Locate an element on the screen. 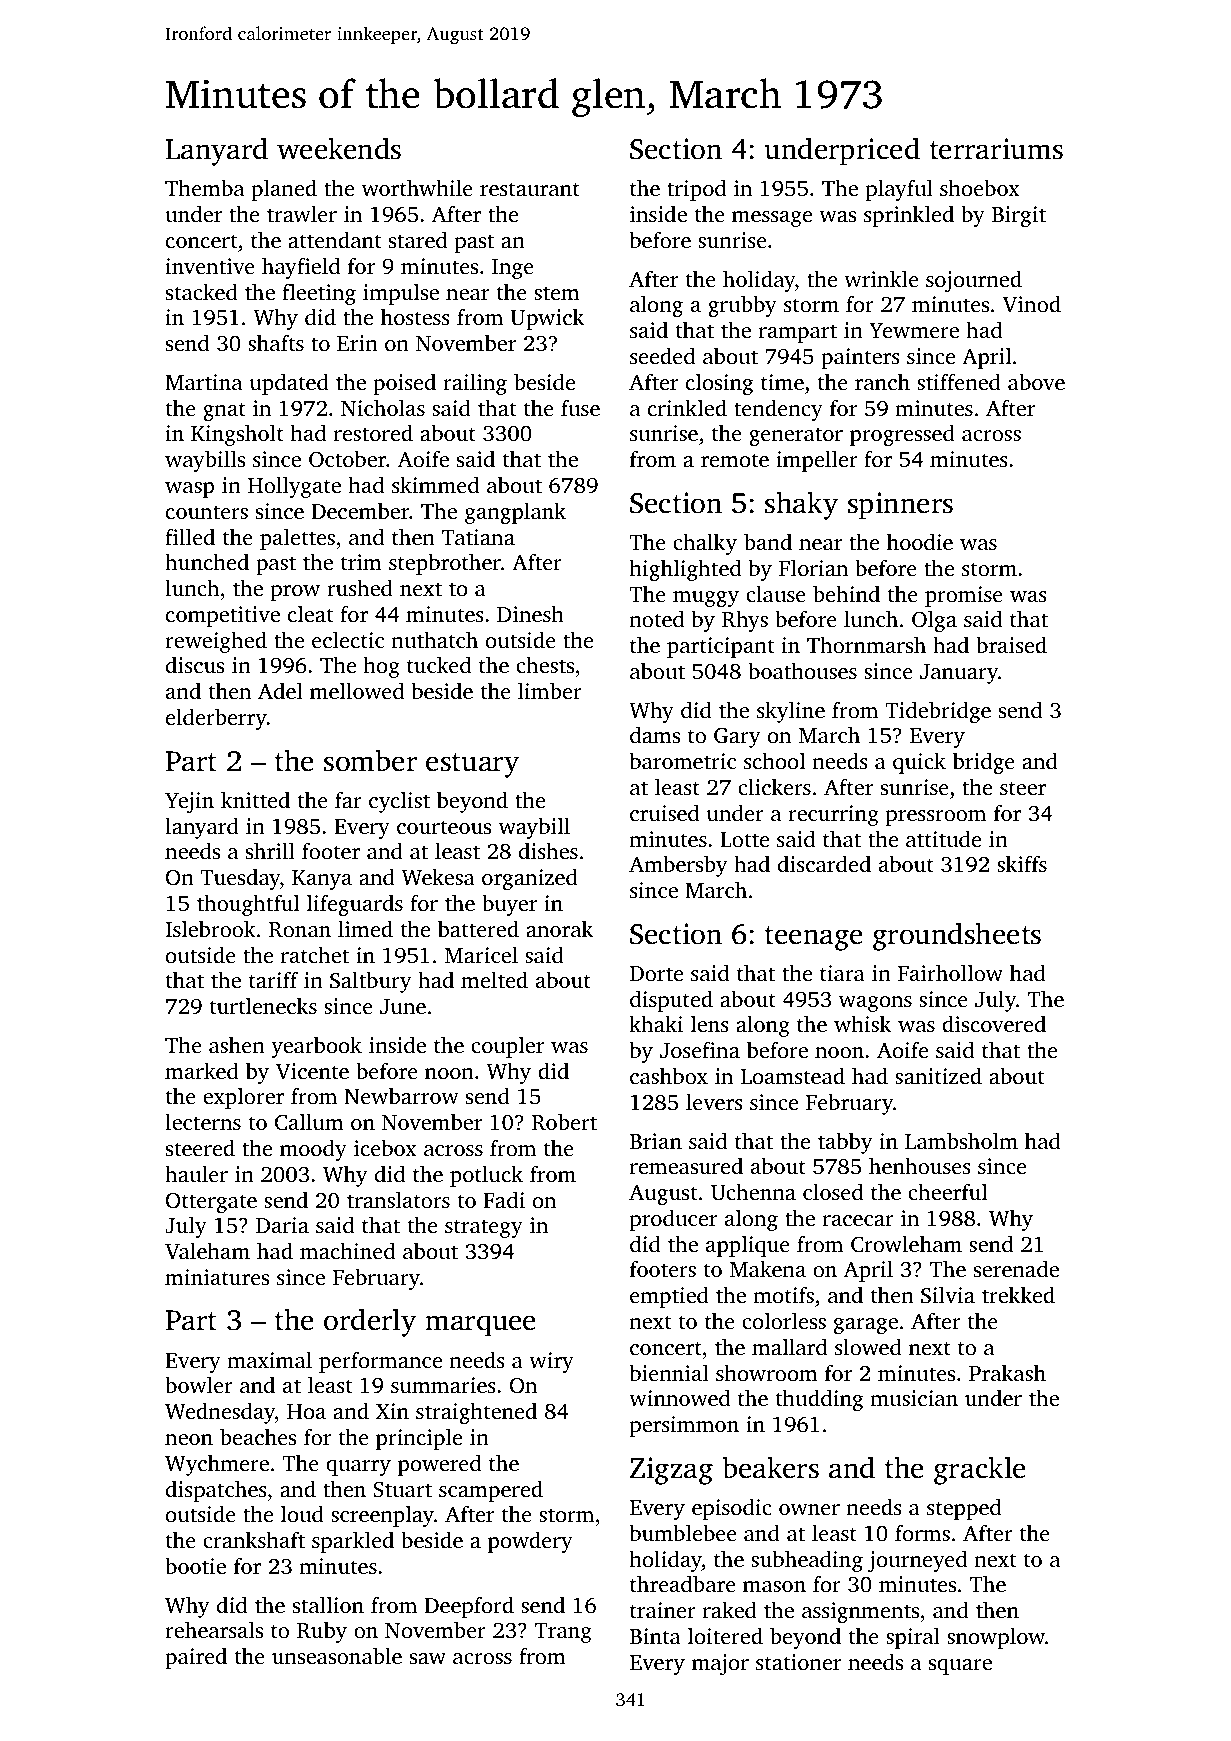  Trang is located at coordinates (563, 1633).
